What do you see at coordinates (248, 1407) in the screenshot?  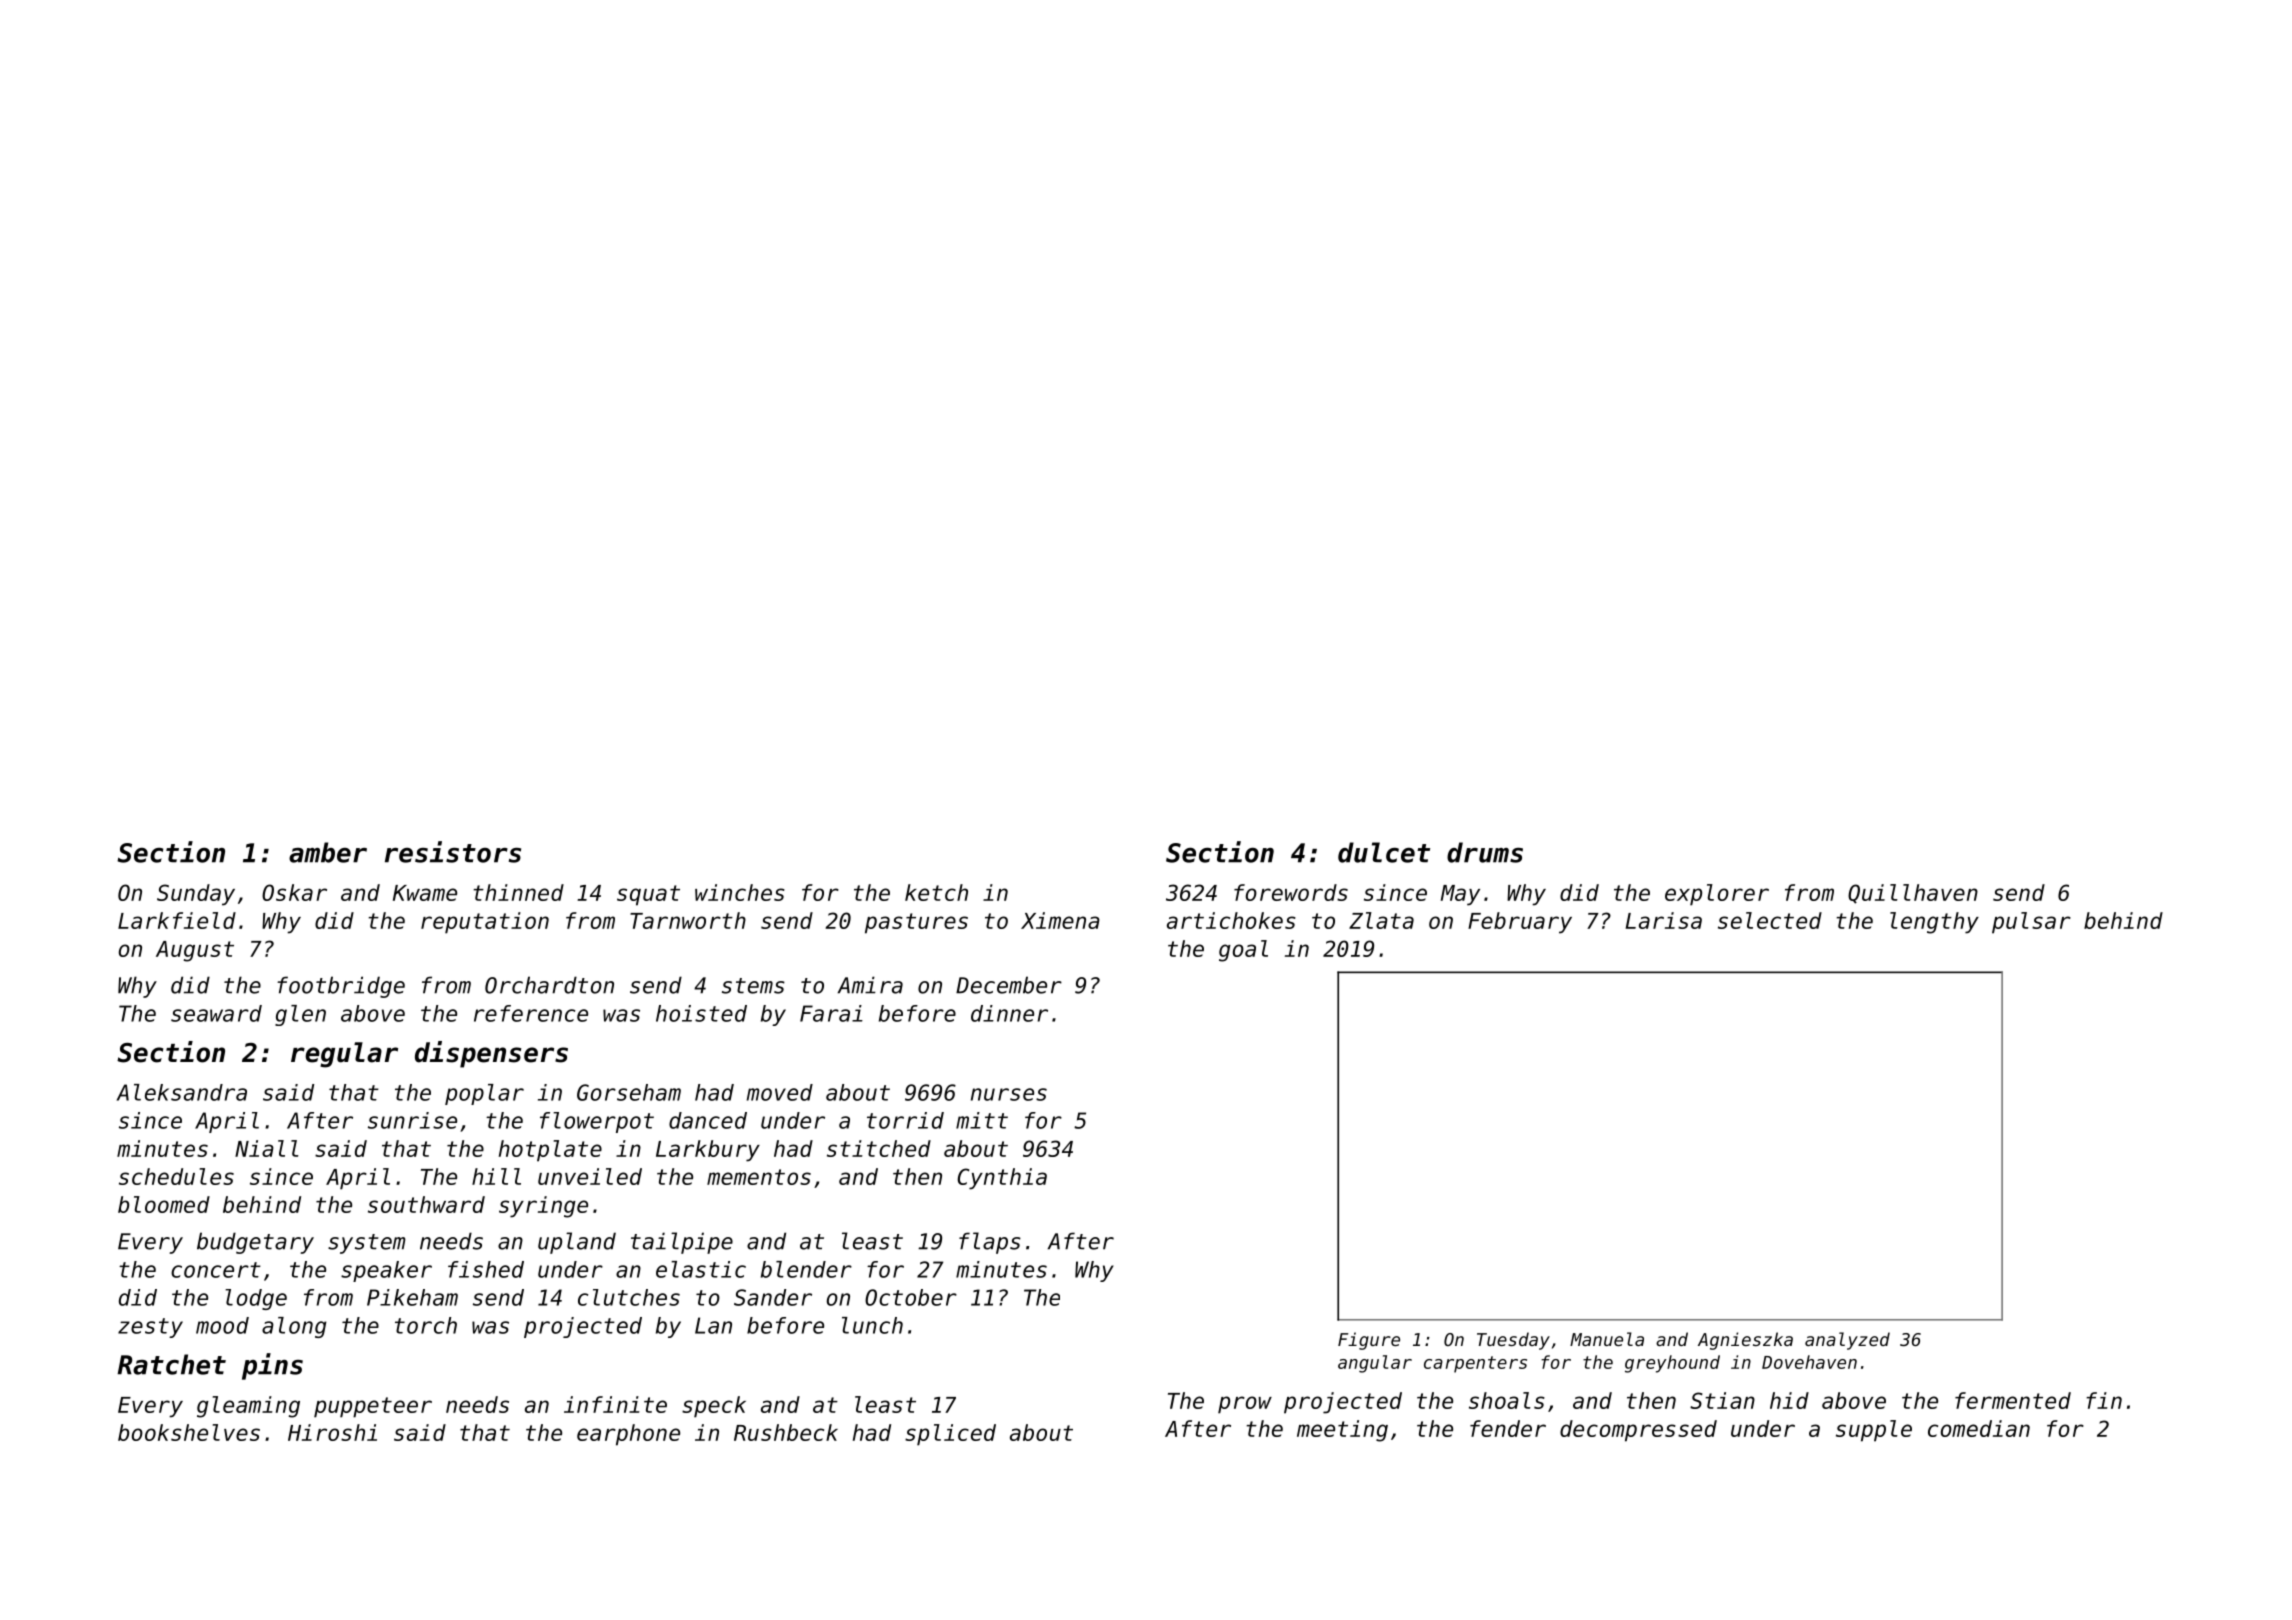 I see `gleaming` at bounding box center [248, 1407].
